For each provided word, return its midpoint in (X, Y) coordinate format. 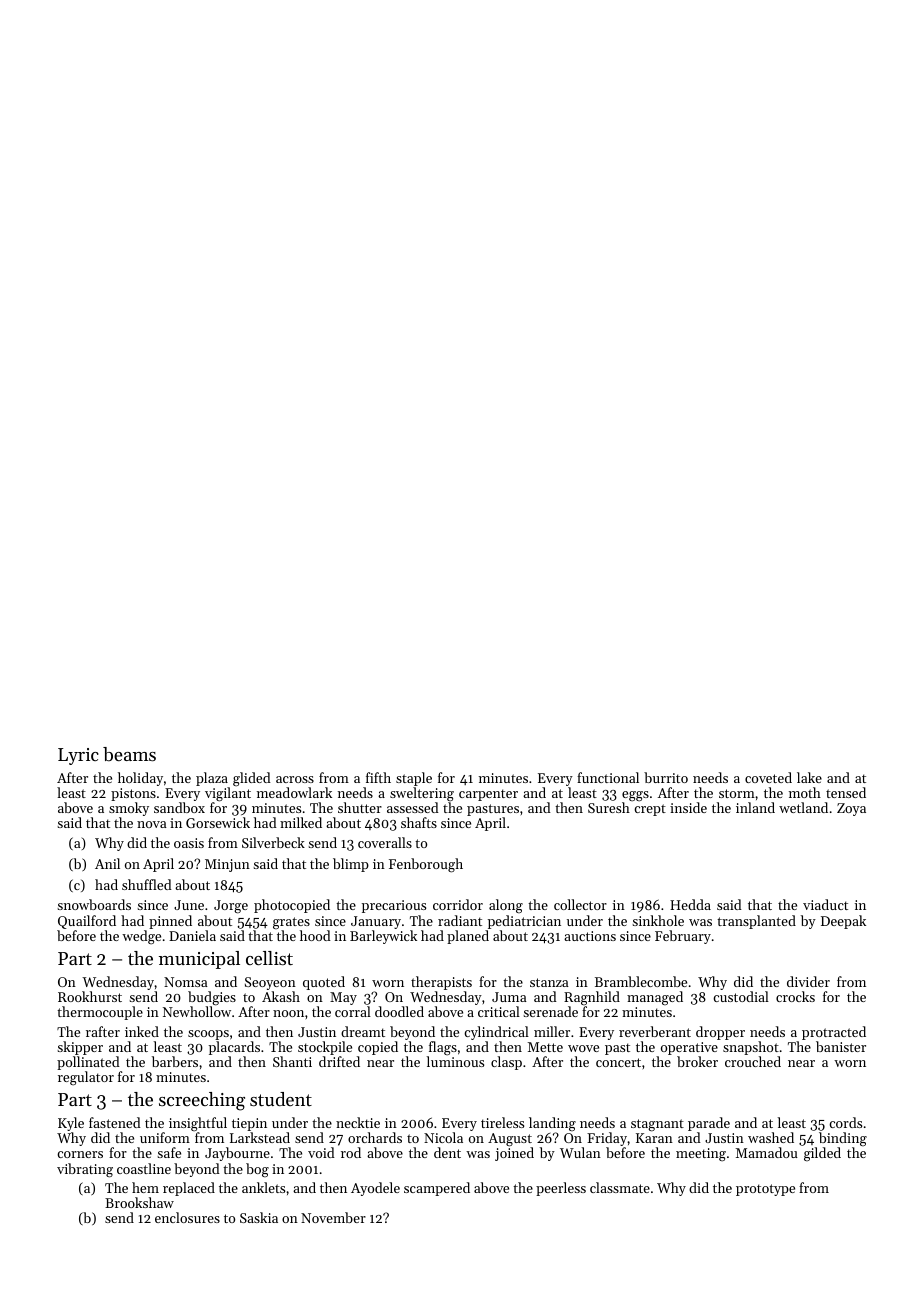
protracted (834, 1033)
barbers (175, 1061)
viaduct (825, 904)
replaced (189, 1189)
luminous (455, 1061)
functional (608, 777)
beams (129, 754)
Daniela (192, 935)
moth (805, 792)
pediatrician (524, 922)
